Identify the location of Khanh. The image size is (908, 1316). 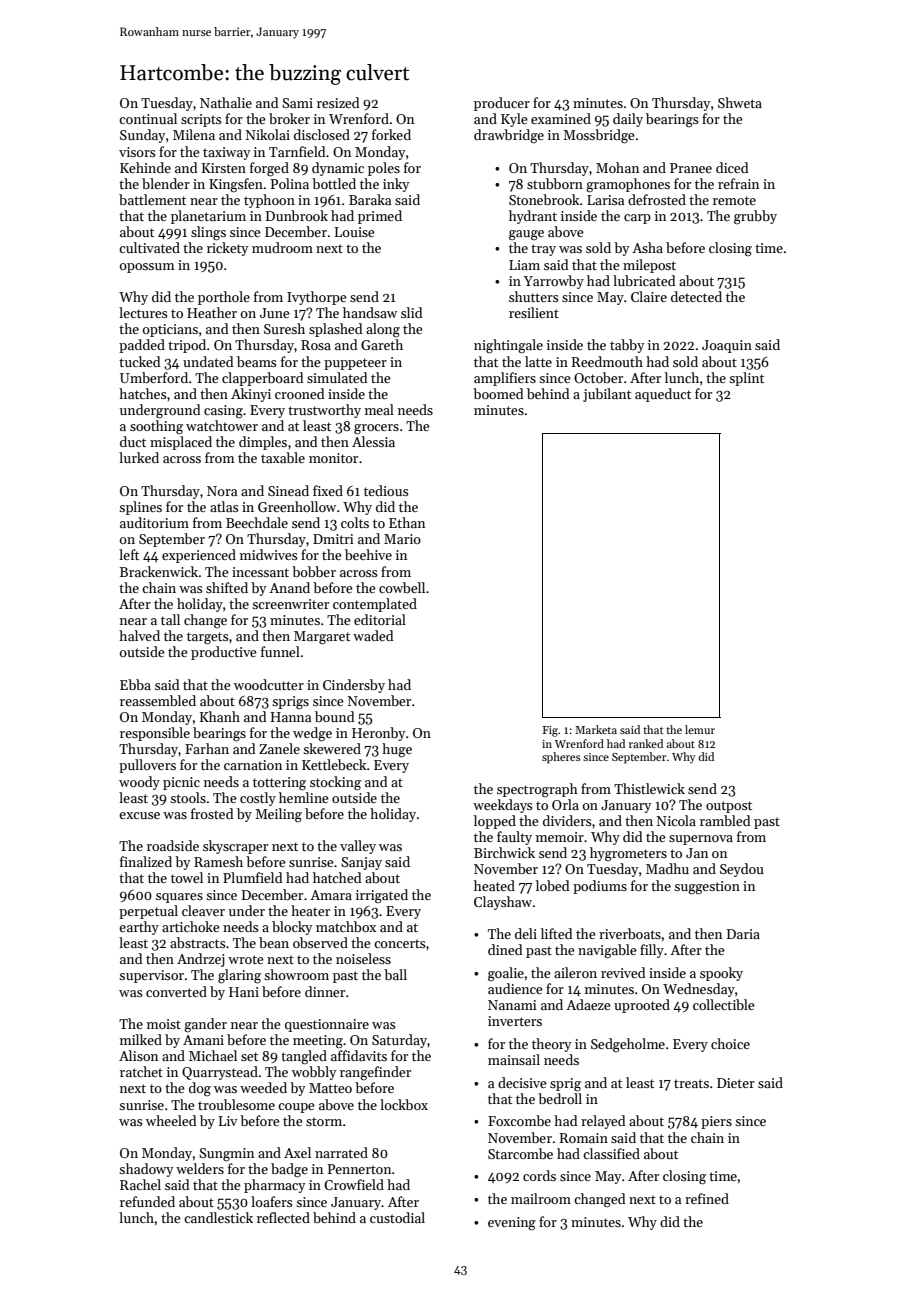
(220, 716).
